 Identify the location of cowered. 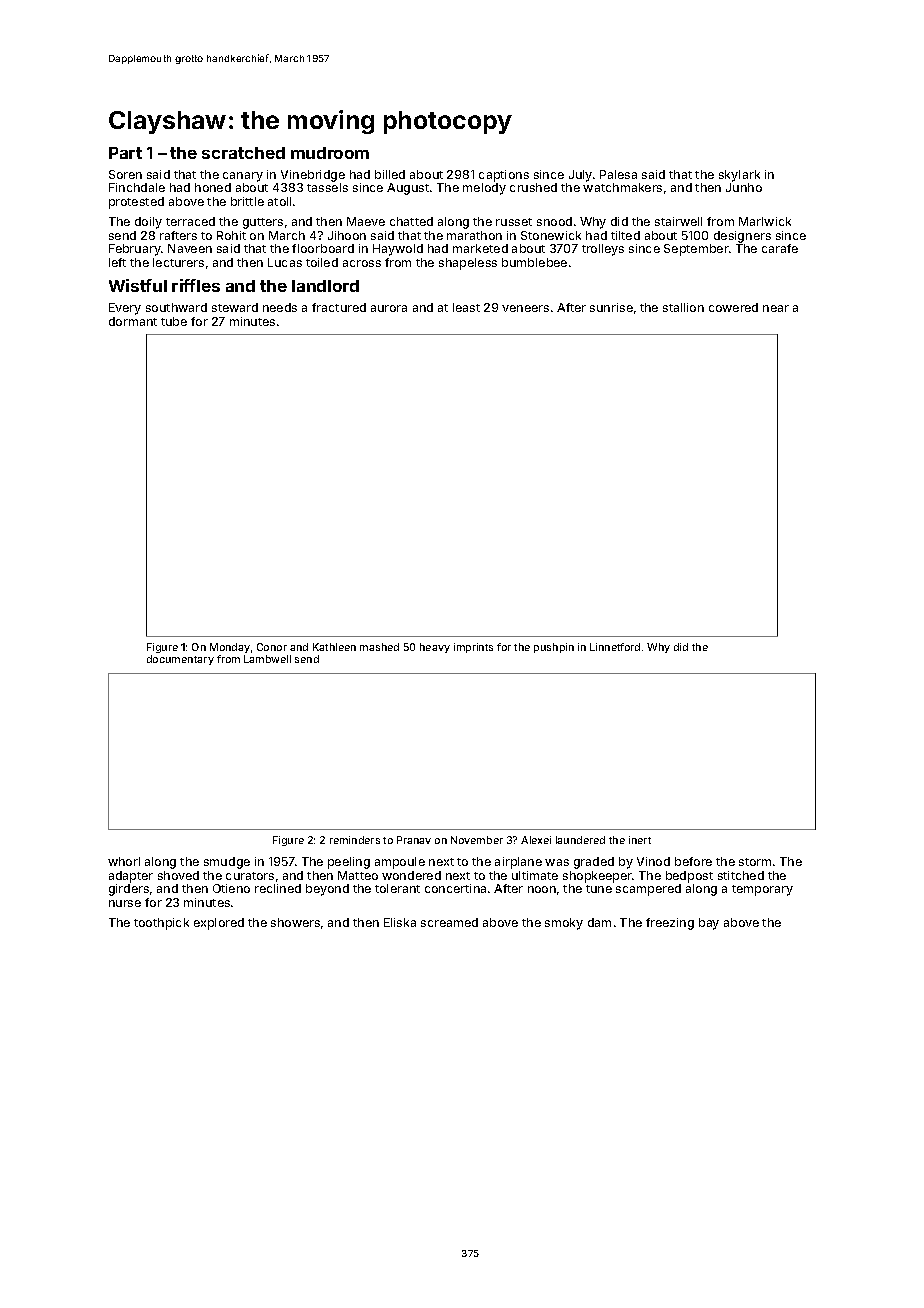
(733, 307).
